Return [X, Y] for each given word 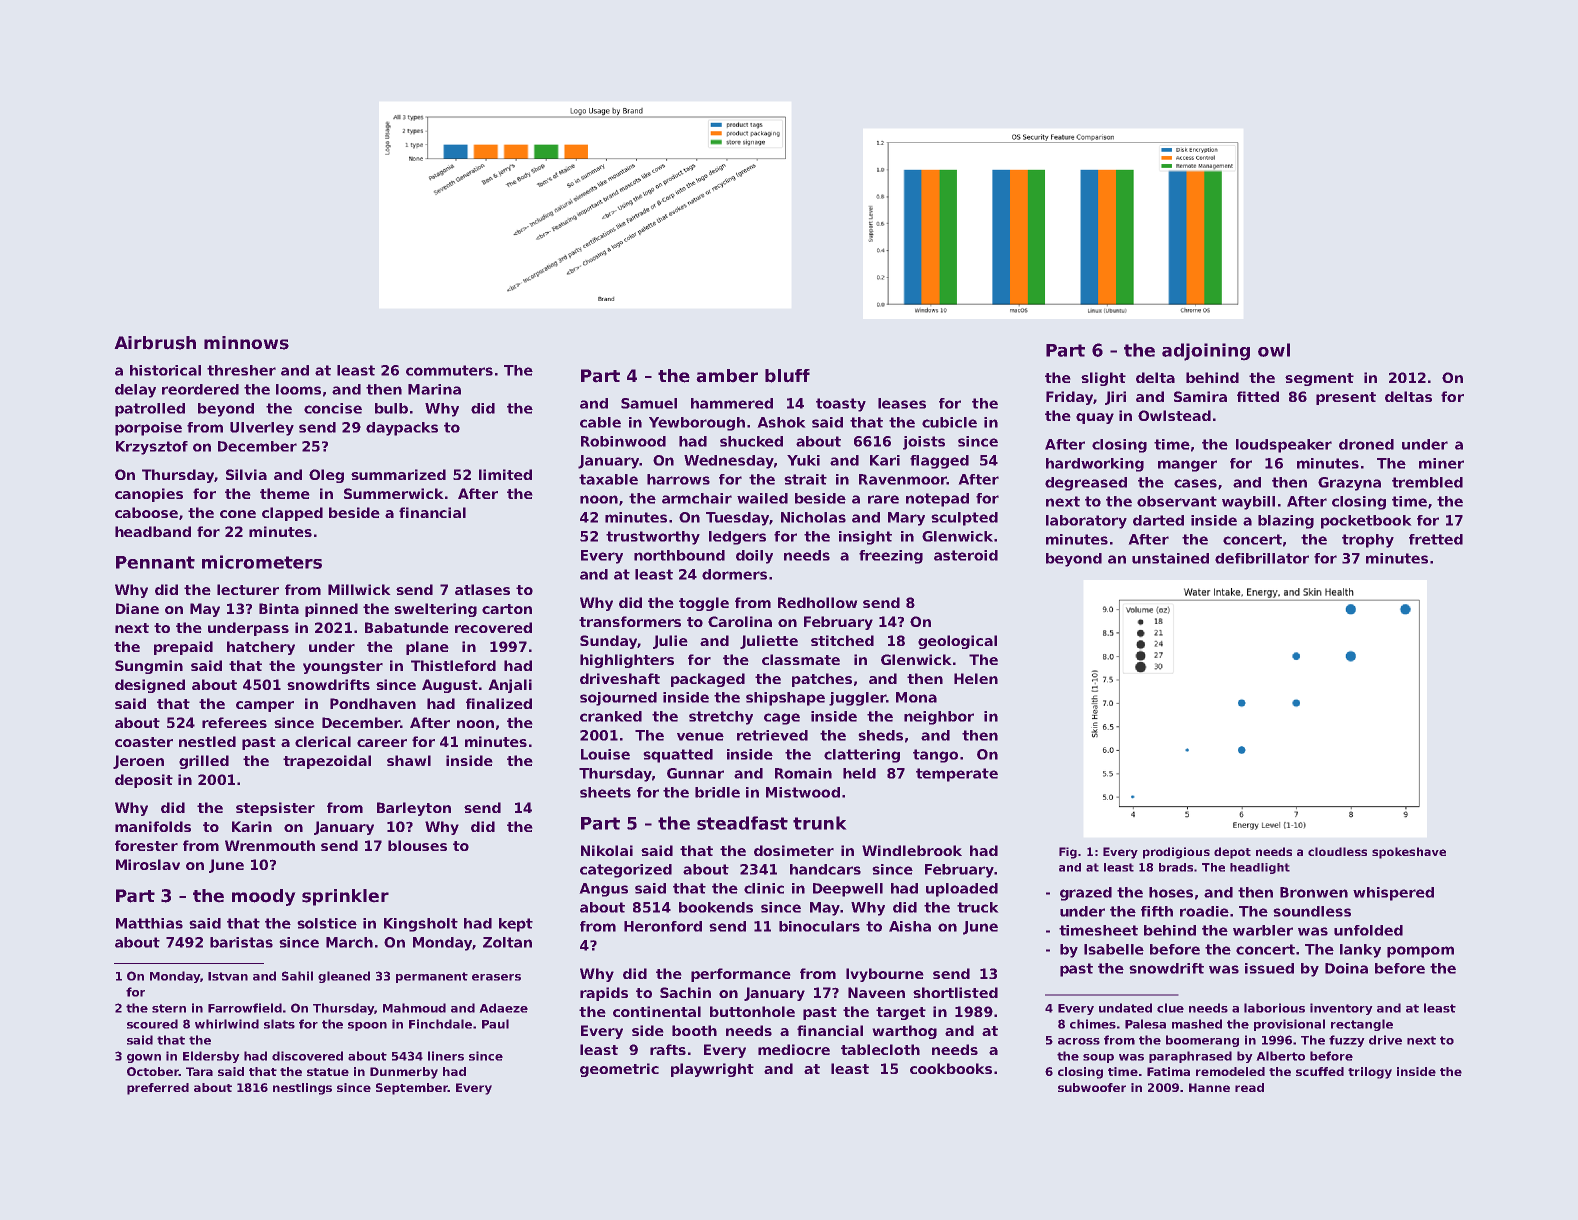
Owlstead [1174, 415]
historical [165, 370]
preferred [158, 1089]
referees [234, 722]
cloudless [1337, 851]
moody [264, 897]
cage [782, 719]
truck [978, 907]
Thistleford [453, 665]
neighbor [939, 718]
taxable [608, 479]
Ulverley [262, 429]
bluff [787, 376]
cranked [611, 716]
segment [1319, 379]
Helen [976, 678]
